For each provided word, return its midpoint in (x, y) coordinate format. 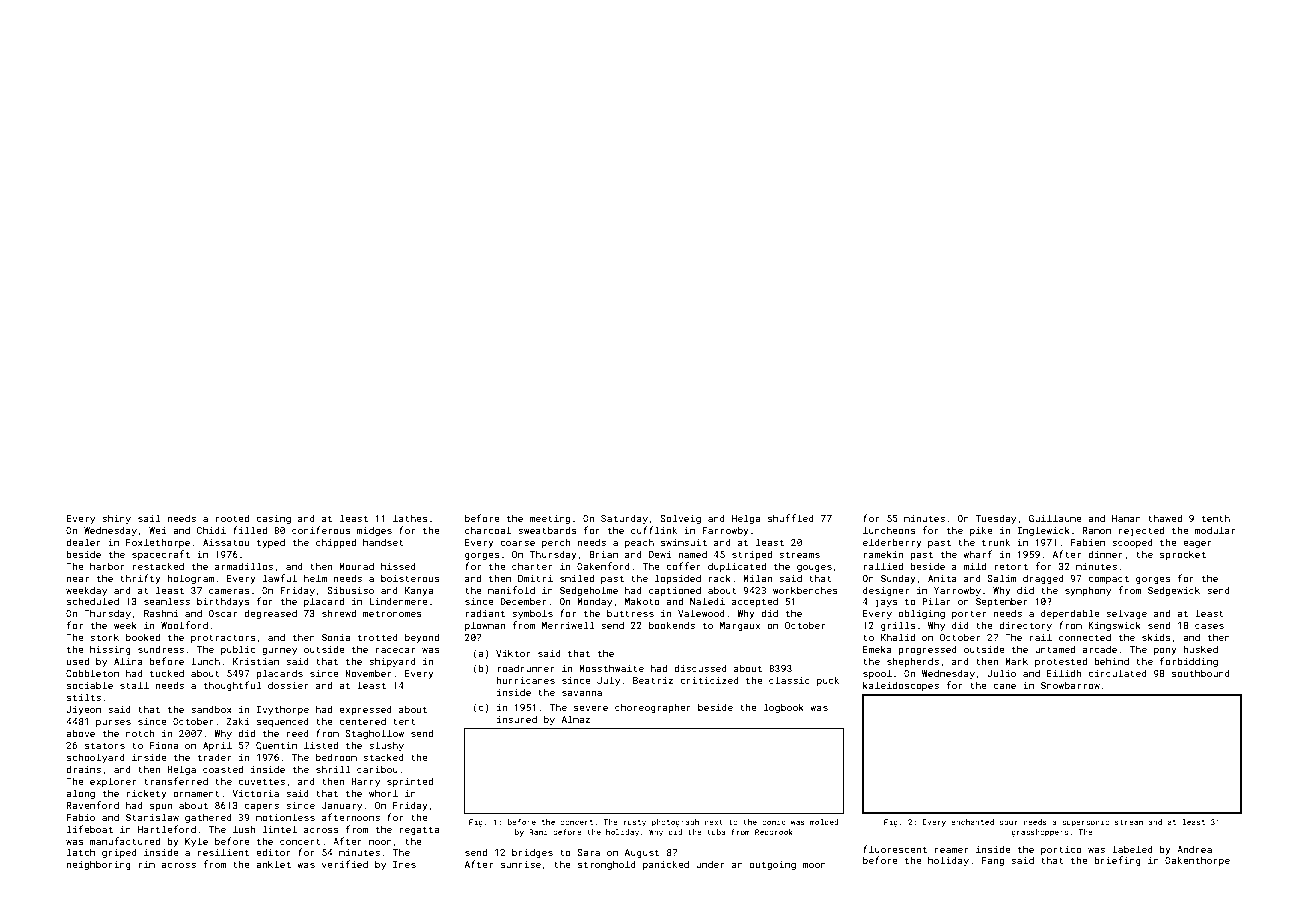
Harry (365, 782)
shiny (116, 519)
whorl (383, 793)
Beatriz (653, 680)
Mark (1016, 661)
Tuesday (995, 519)
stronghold (607, 865)
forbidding (1189, 662)
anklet (273, 864)
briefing (1117, 861)
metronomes (392, 613)
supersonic (1085, 823)
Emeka (877, 649)
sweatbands (547, 530)
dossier (288, 685)
